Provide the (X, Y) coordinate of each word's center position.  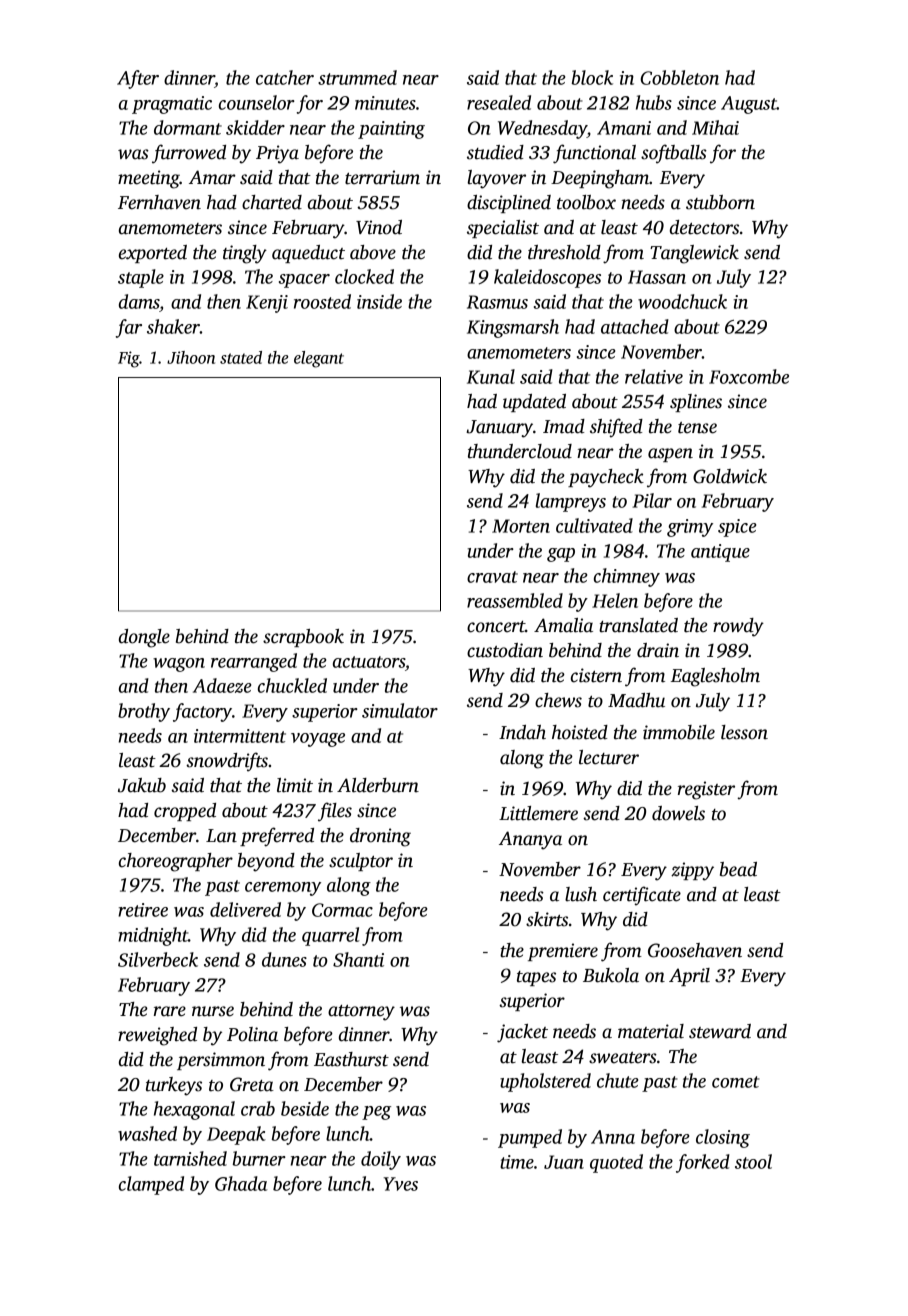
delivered (245, 909)
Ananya (530, 840)
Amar (212, 177)
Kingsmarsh (513, 328)
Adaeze (222, 685)
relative (654, 376)
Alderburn (378, 785)
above (373, 252)
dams (139, 301)
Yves (400, 1184)
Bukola (611, 975)
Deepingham (600, 179)
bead (738, 869)
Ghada (241, 1183)
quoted (616, 1163)
